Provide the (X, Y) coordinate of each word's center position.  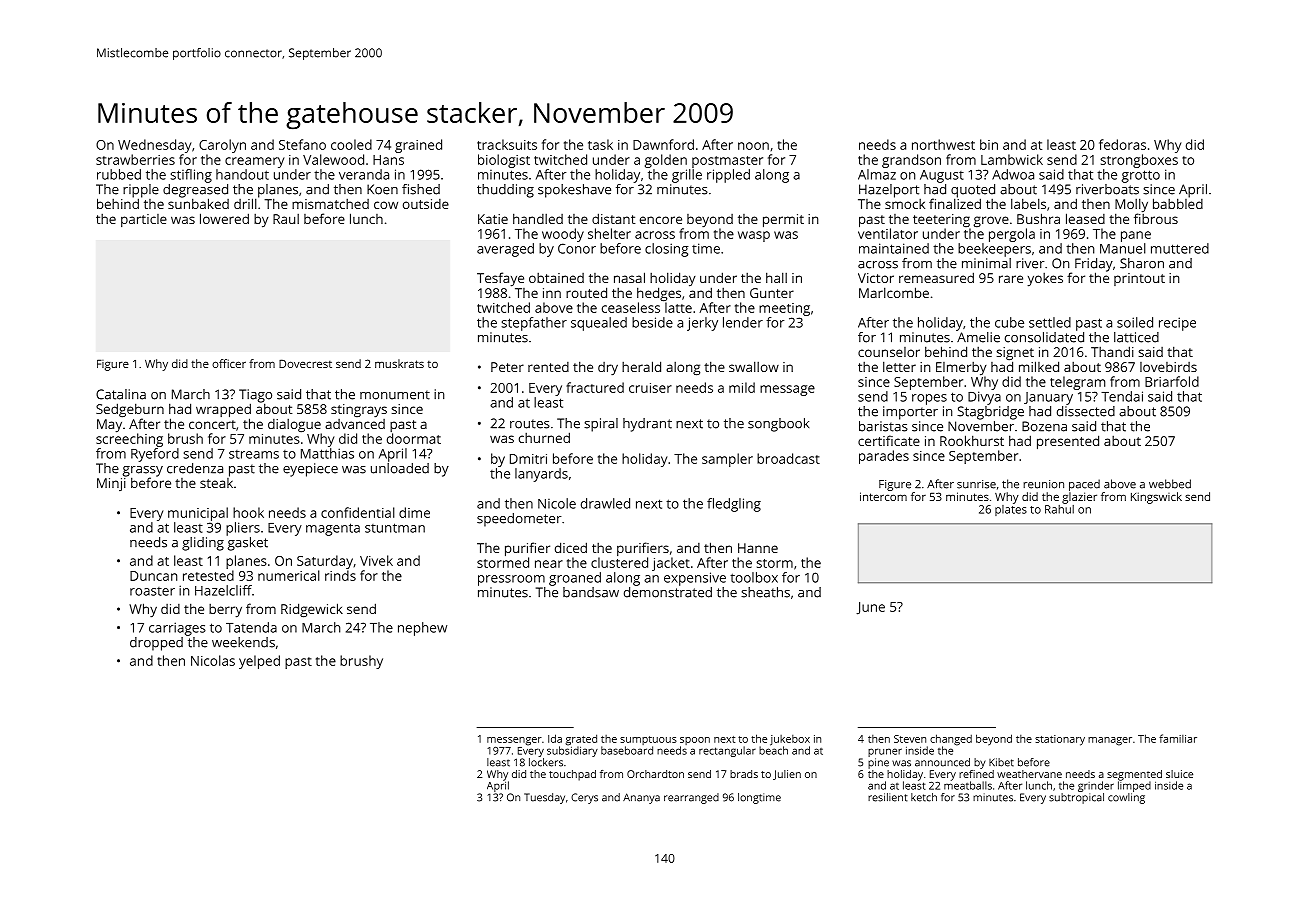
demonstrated (668, 592)
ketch (924, 797)
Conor (577, 248)
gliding (203, 544)
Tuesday (544, 798)
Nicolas (213, 660)
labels (1028, 203)
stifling (191, 176)
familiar (1178, 738)
